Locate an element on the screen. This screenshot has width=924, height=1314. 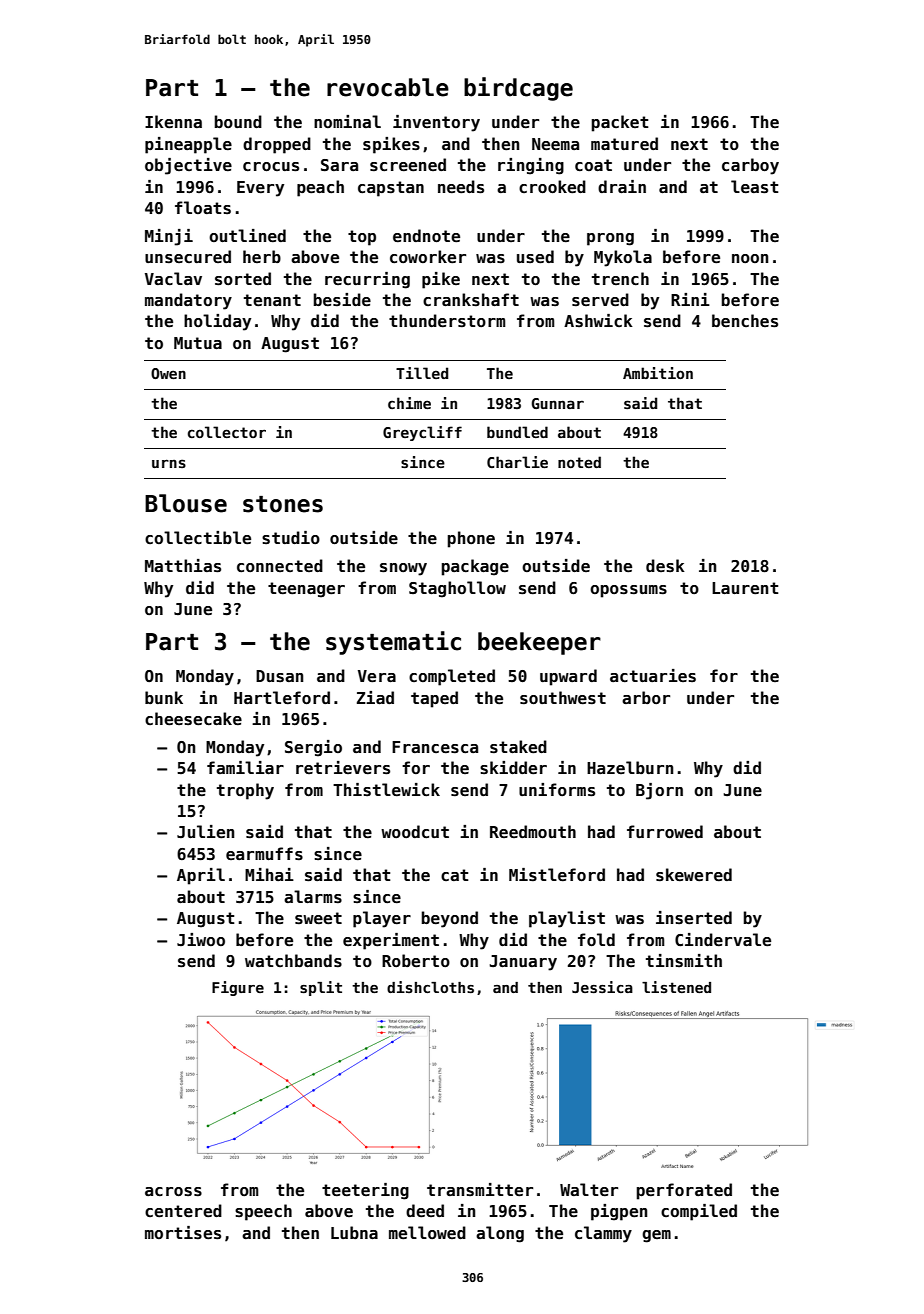
beyond is located at coordinates (450, 919).
